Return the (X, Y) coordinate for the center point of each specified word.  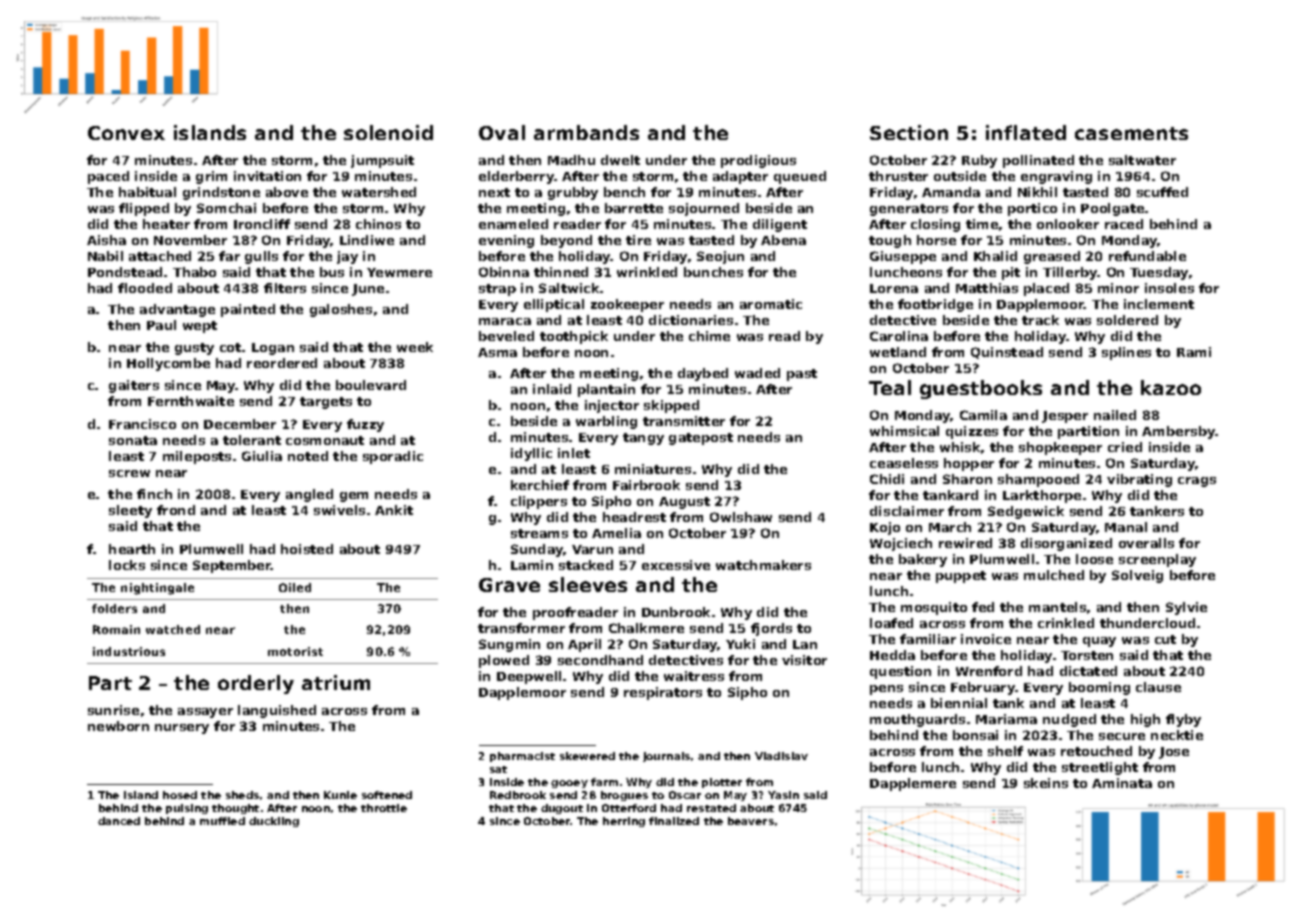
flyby (1183, 720)
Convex (126, 133)
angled (309, 495)
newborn (118, 726)
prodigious (758, 161)
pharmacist (522, 757)
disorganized (1066, 544)
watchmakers (763, 565)
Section (909, 132)
